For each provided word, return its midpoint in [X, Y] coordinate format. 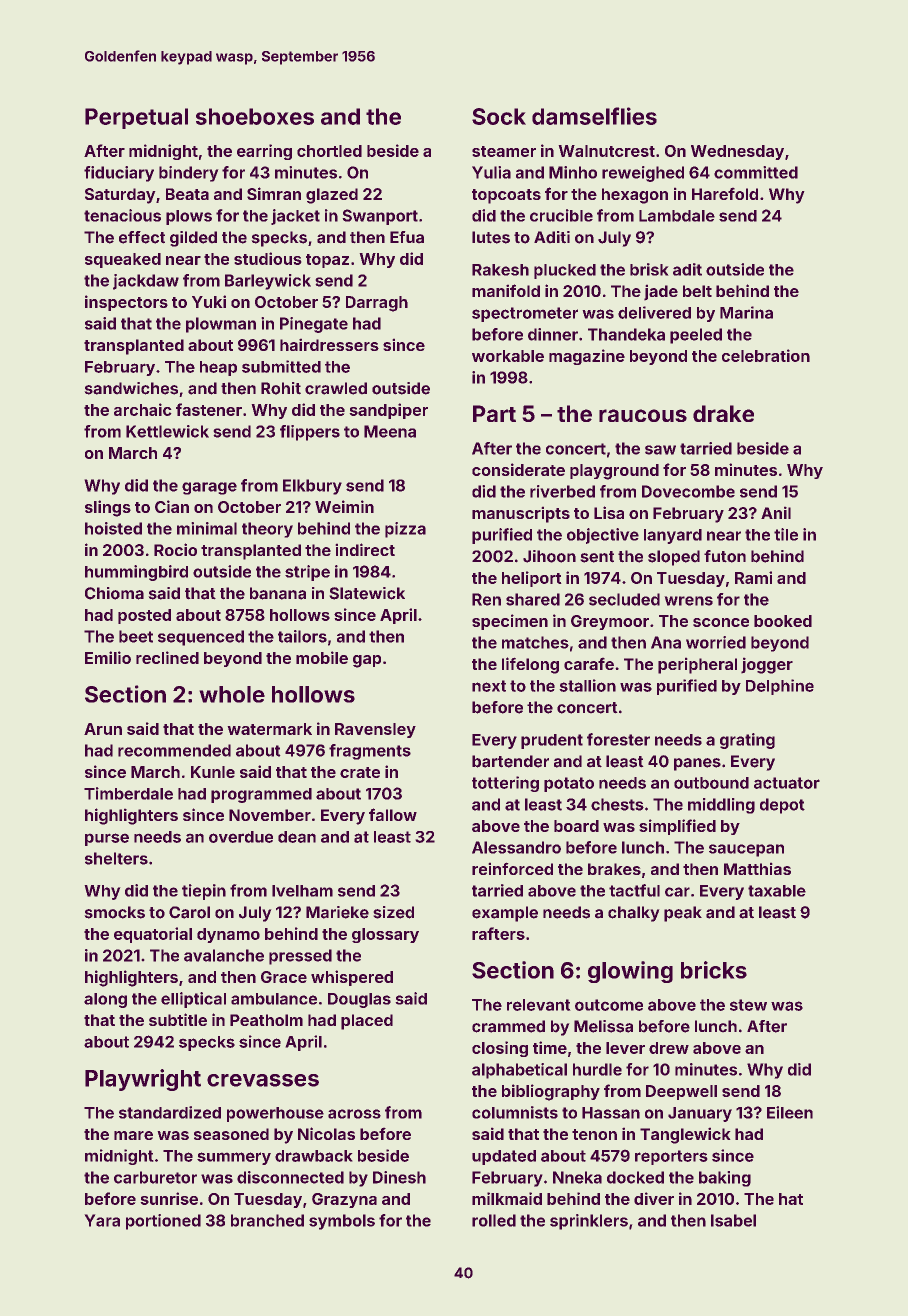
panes [697, 764]
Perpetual [136, 118]
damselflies [594, 116]
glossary [385, 935]
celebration [766, 355]
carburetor [155, 1177]
